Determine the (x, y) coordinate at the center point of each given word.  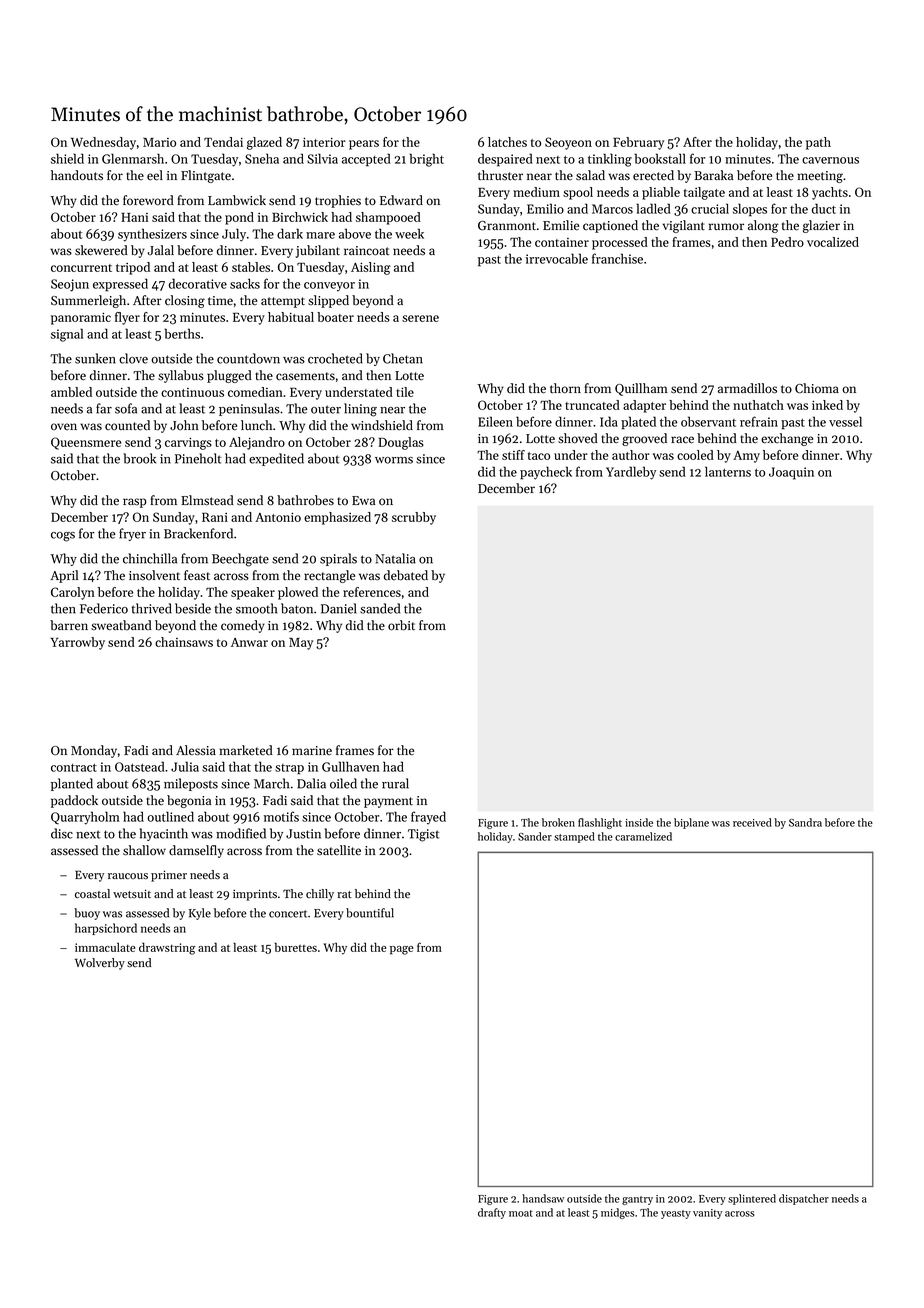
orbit (401, 625)
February (638, 143)
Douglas (401, 443)
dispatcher (804, 1199)
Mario (159, 142)
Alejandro (257, 443)
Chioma (817, 388)
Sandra (805, 822)
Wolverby (100, 964)
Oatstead (139, 766)
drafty (492, 1213)
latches (507, 142)
